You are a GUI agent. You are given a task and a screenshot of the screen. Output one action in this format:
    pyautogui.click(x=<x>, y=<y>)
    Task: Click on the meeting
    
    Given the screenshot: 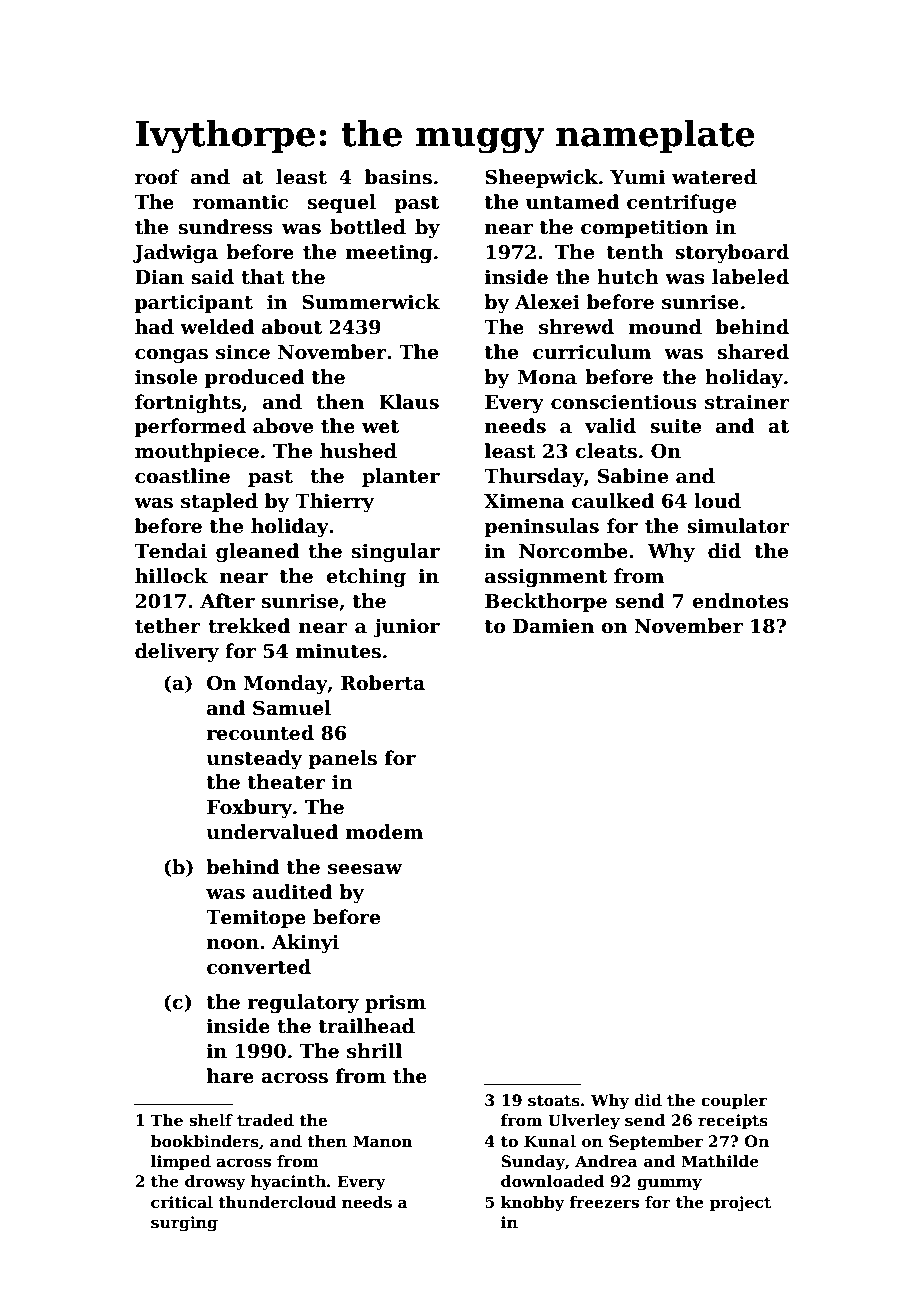 What is the action you would take?
    pyautogui.click(x=389, y=254)
